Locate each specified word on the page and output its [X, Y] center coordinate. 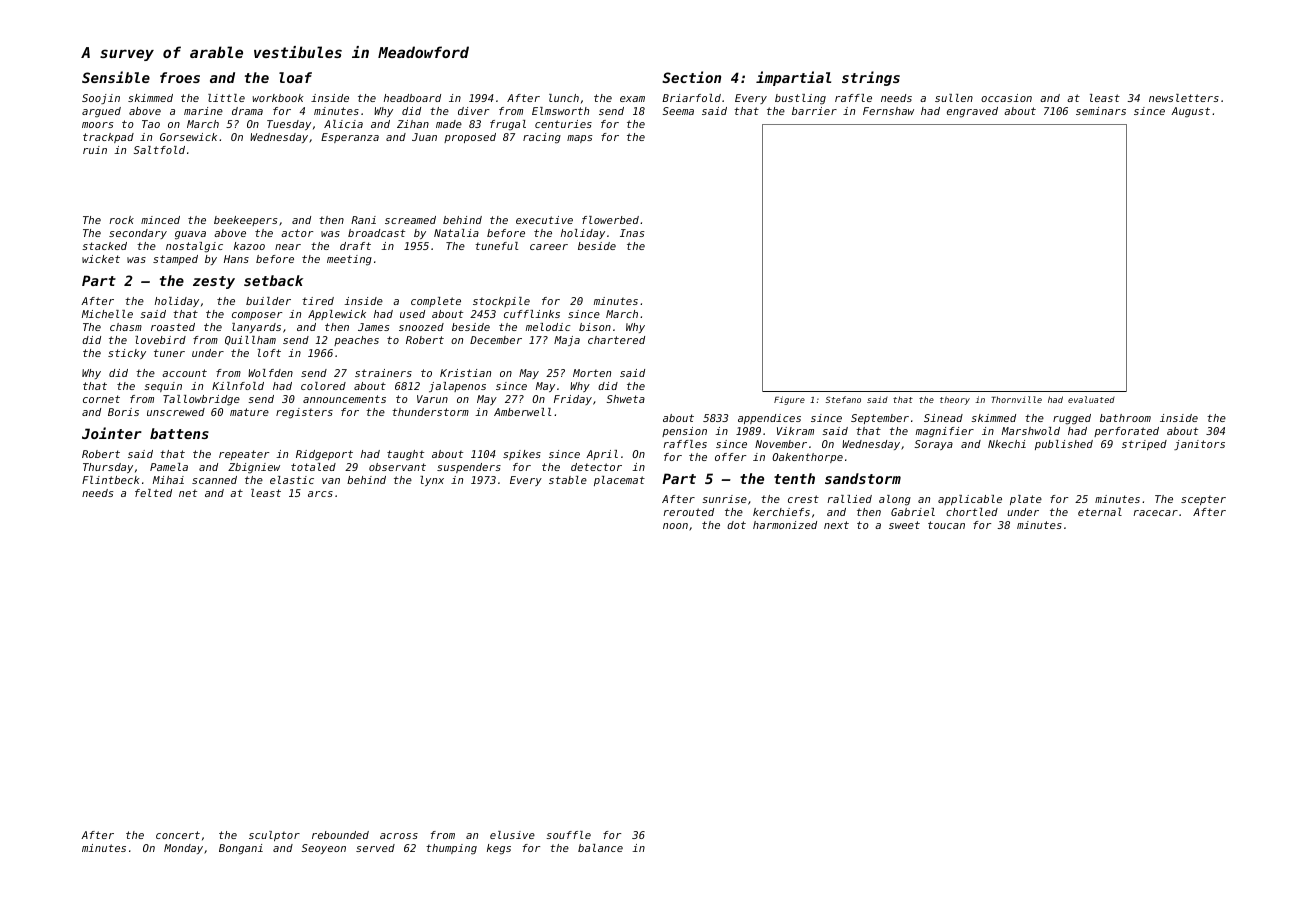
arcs [320, 494]
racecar [1155, 513]
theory [955, 400]
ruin [95, 150]
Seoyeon [324, 849]
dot [736, 525]
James [373, 327]
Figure [789, 400]
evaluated [1091, 399]
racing [542, 138]
